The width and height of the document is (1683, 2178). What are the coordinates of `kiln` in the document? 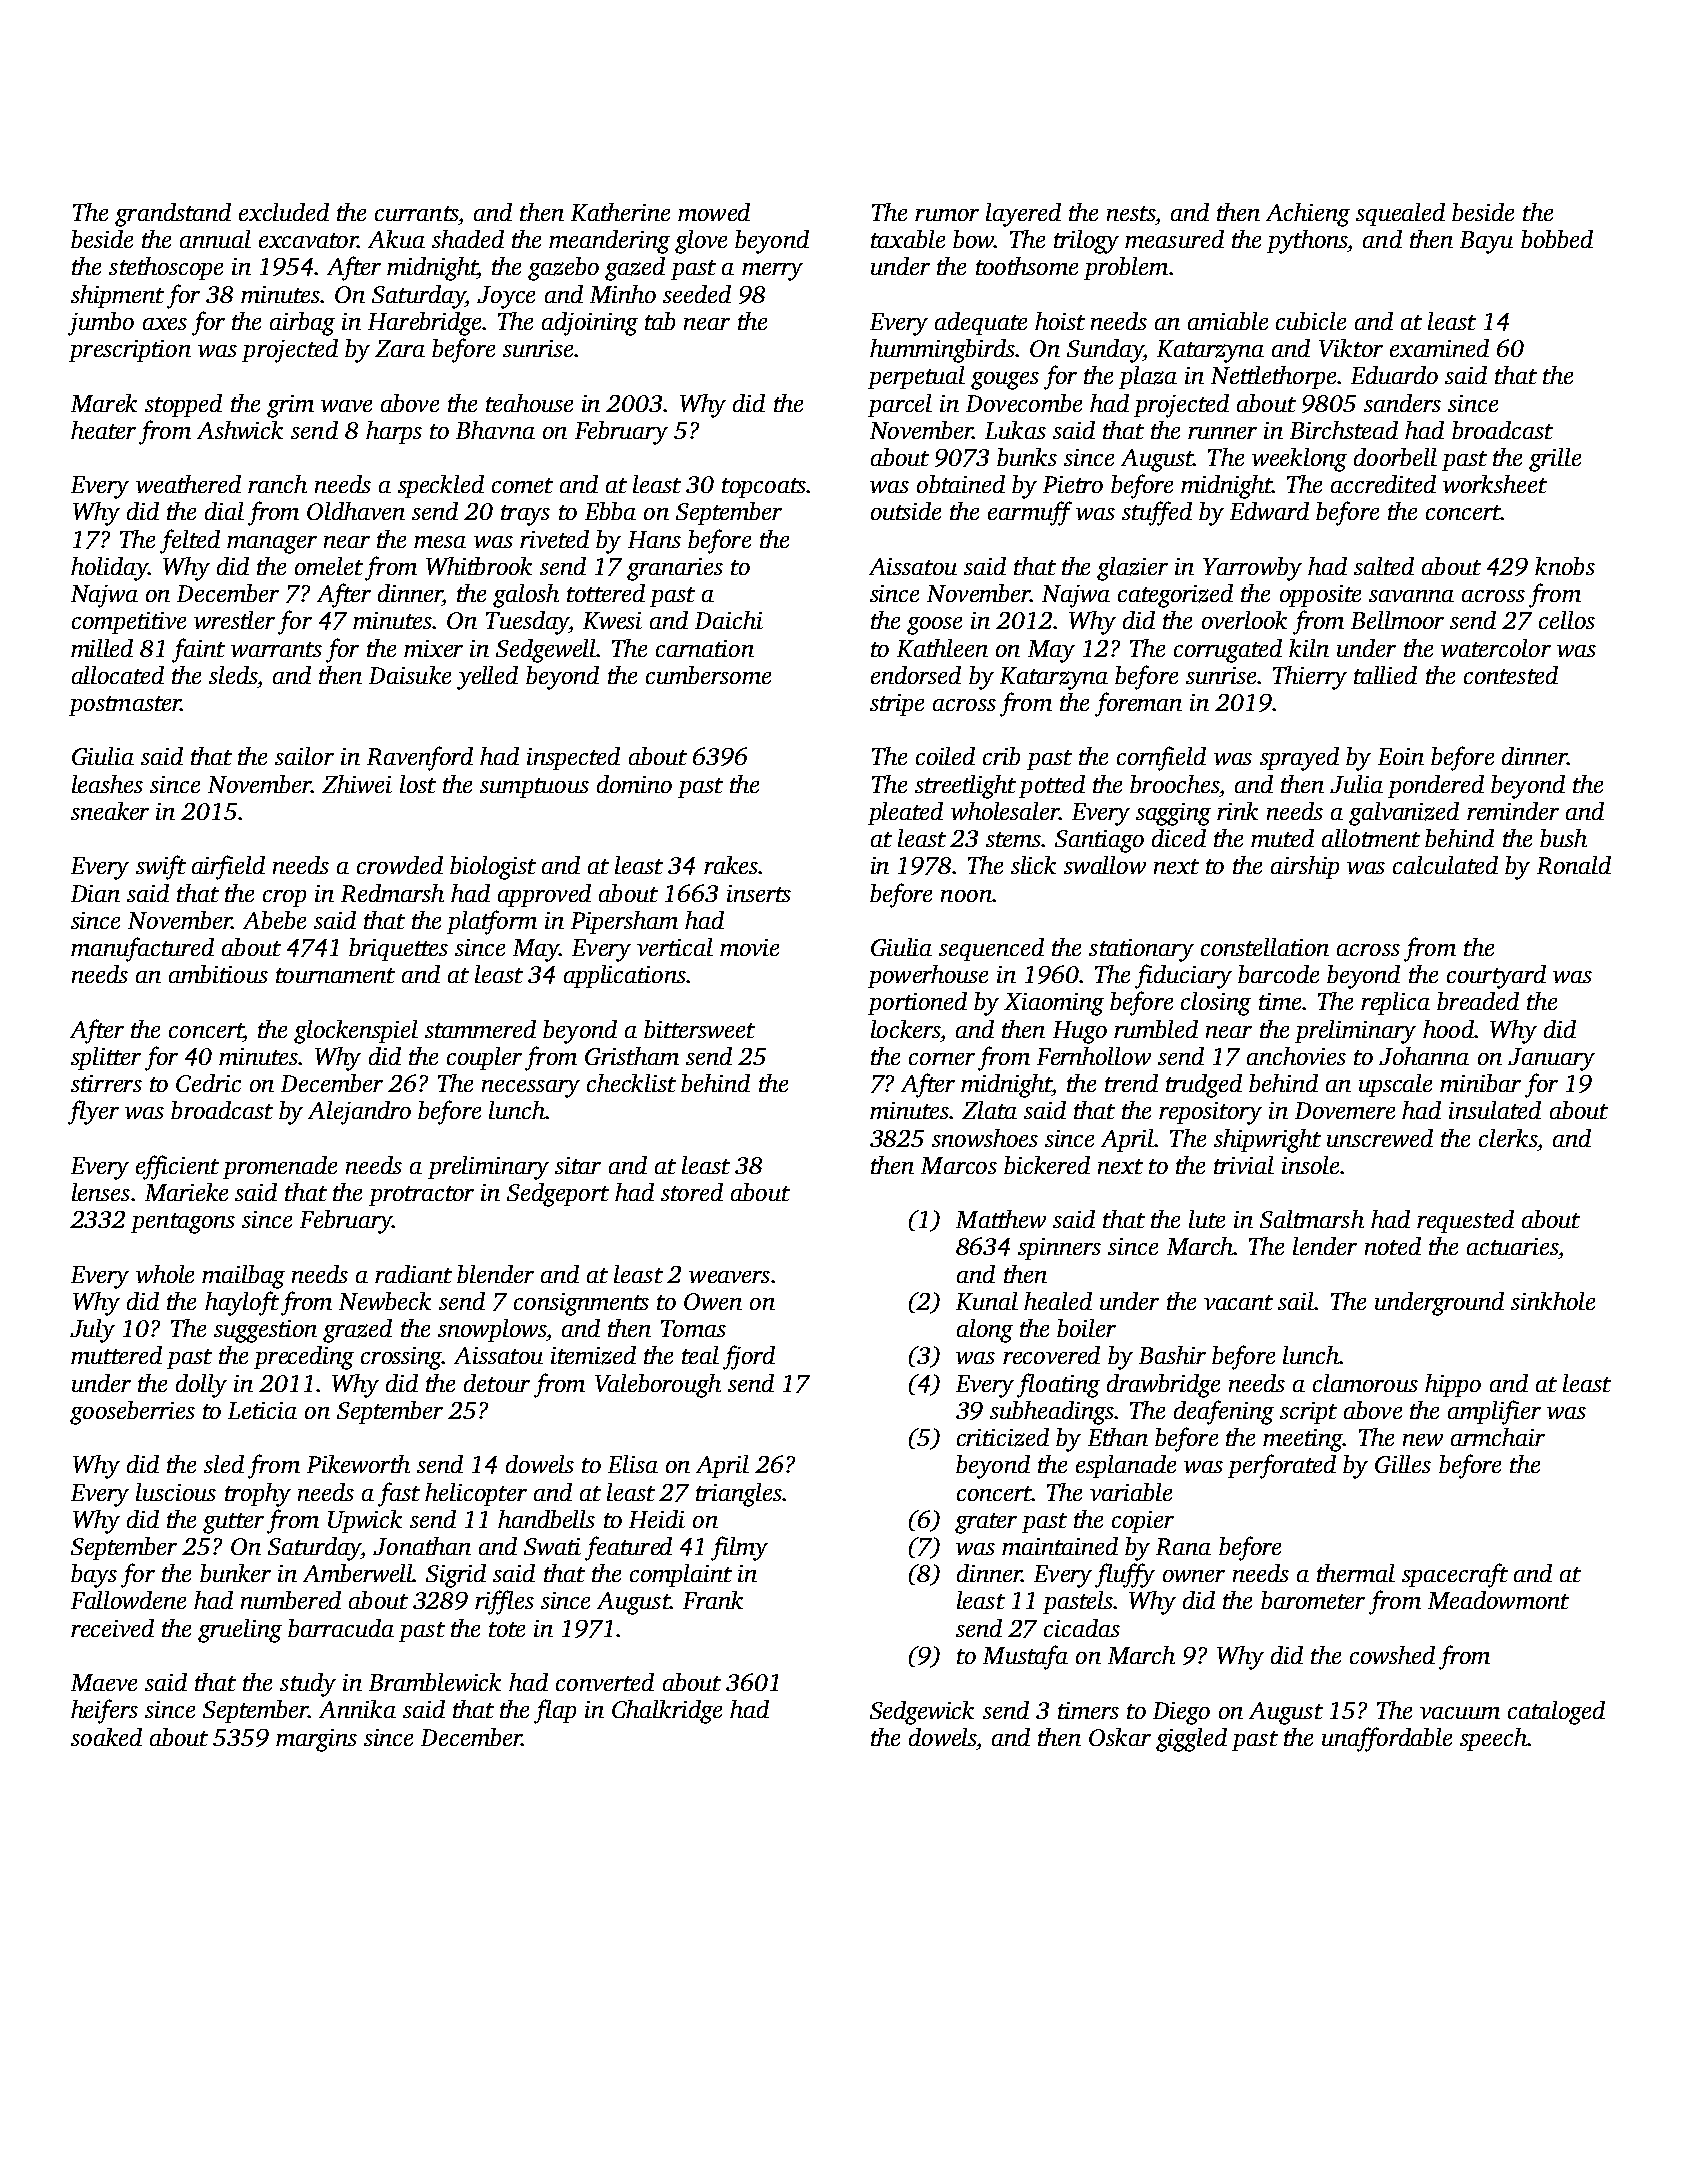 It's located at (1309, 648).
